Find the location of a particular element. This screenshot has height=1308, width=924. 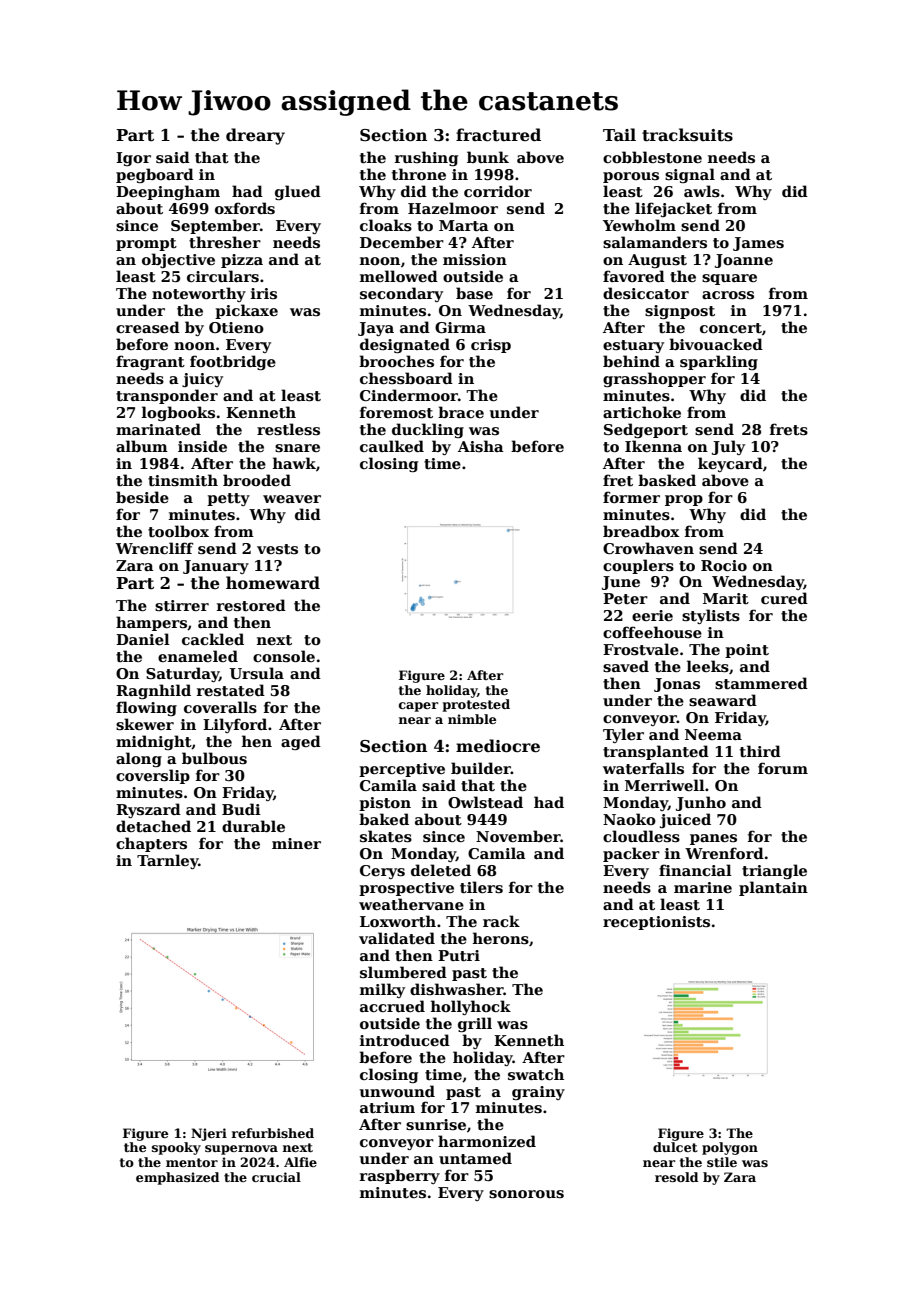

crucial is located at coordinates (276, 1177).
